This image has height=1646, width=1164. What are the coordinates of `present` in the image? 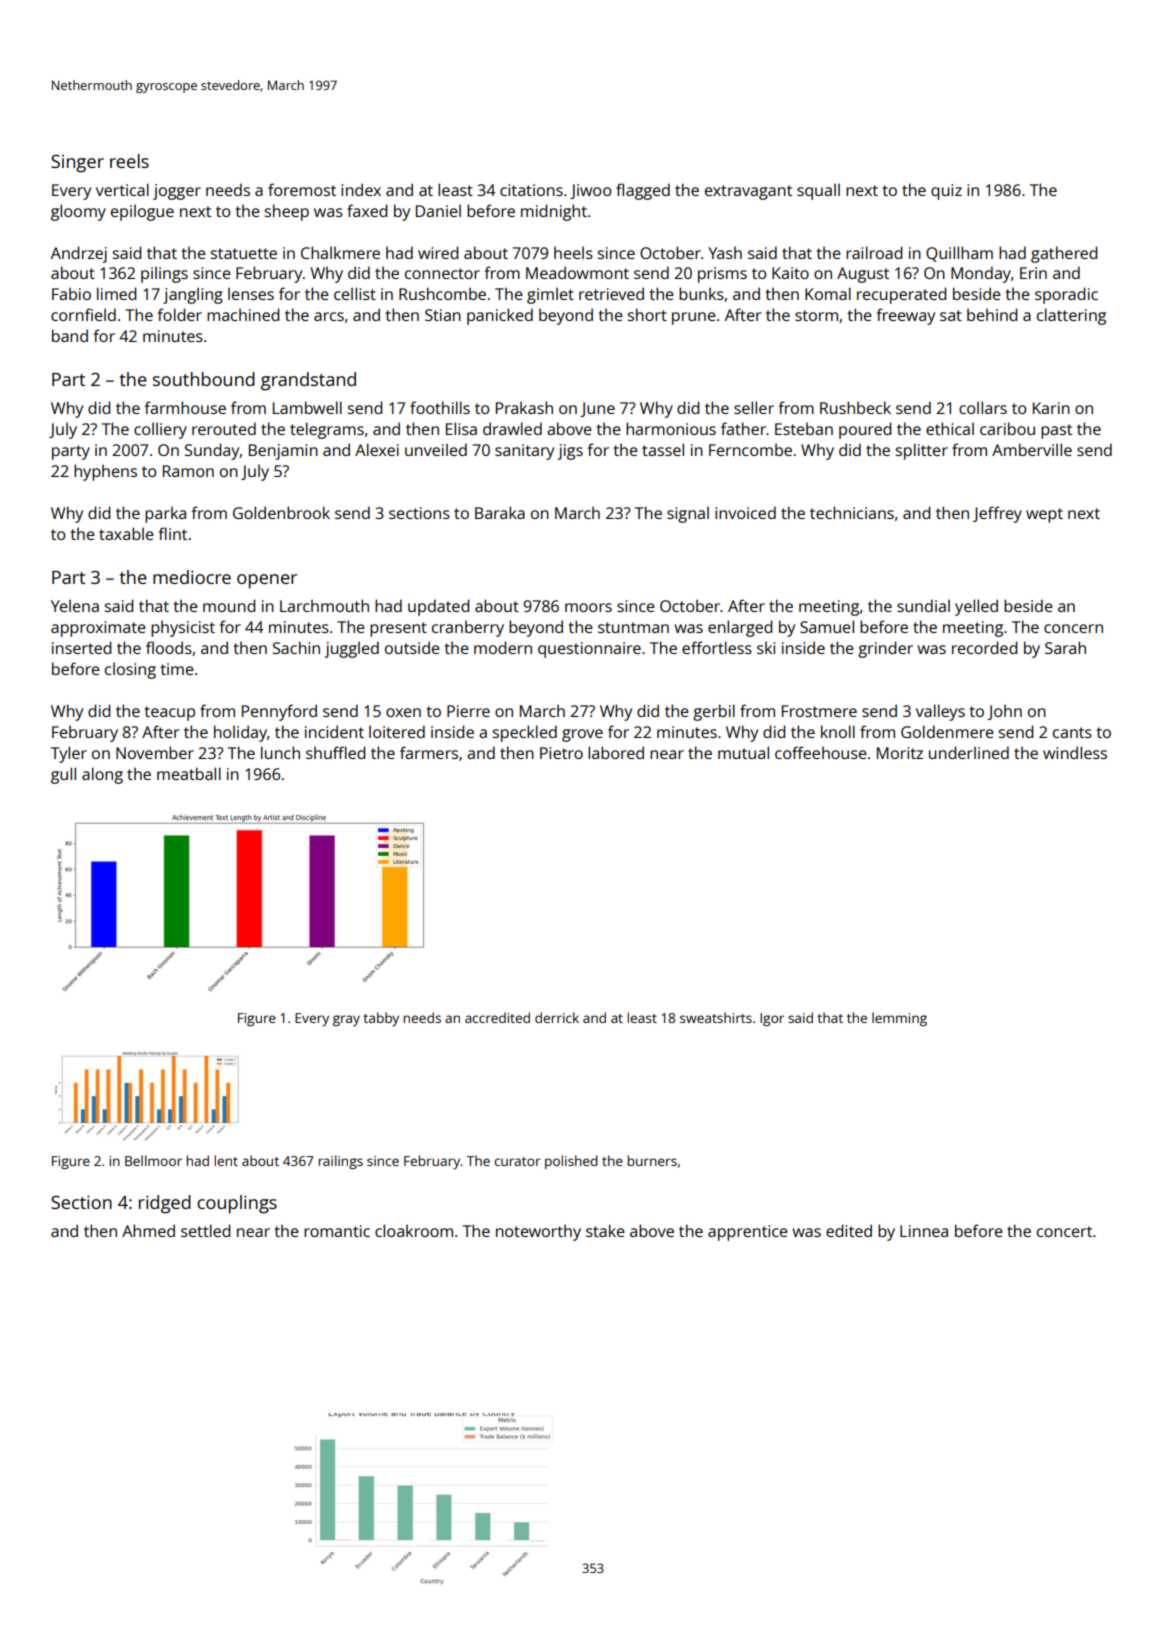 It's located at (398, 629).
